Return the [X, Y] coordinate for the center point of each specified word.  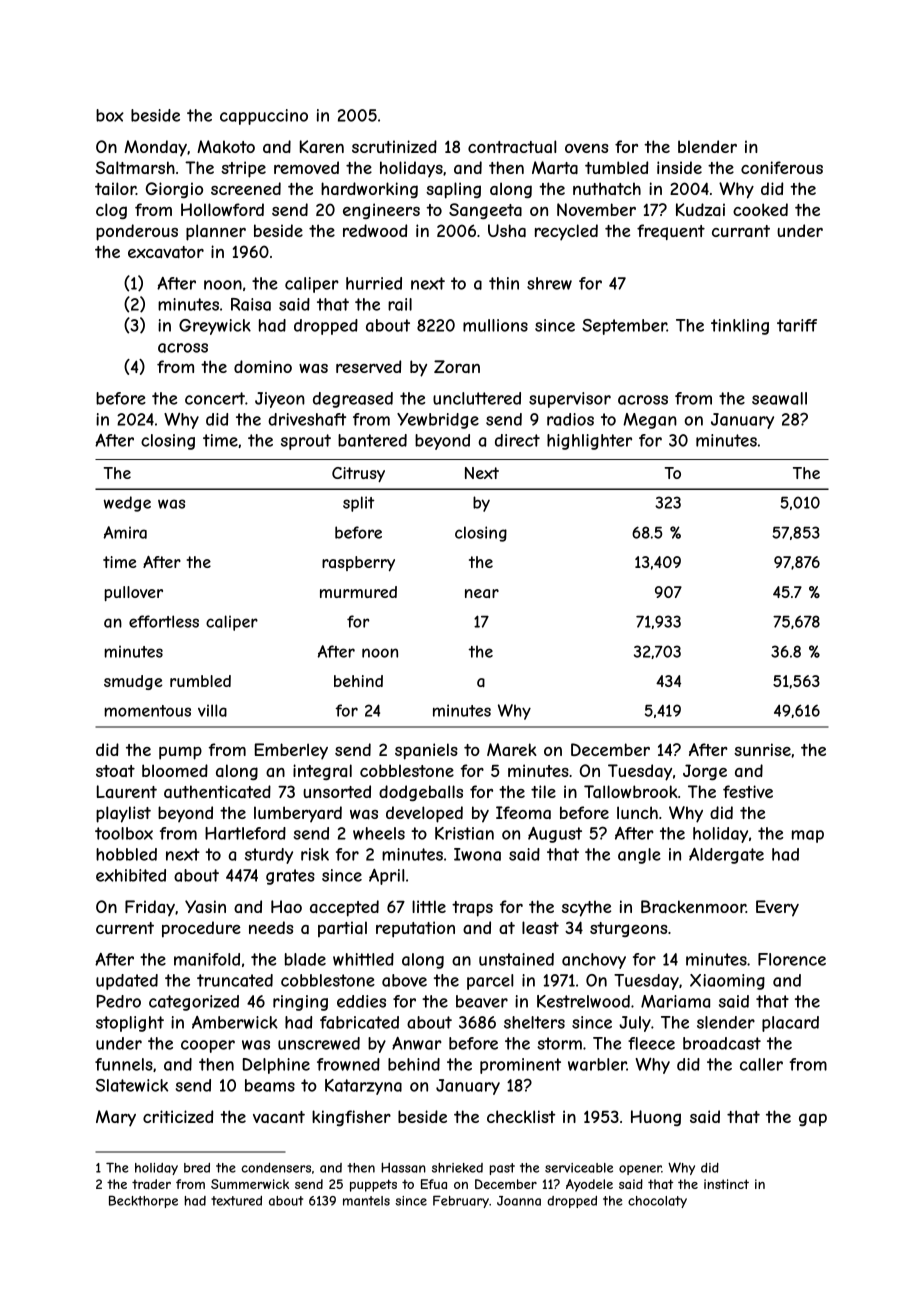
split [359, 504]
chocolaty [657, 1202]
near [482, 593]
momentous [148, 711]
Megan [650, 421]
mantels [366, 1201]
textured [236, 1201]
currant [741, 231]
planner [216, 232]
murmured [358, 592]
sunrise [762, 749]
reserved [368, 366]
